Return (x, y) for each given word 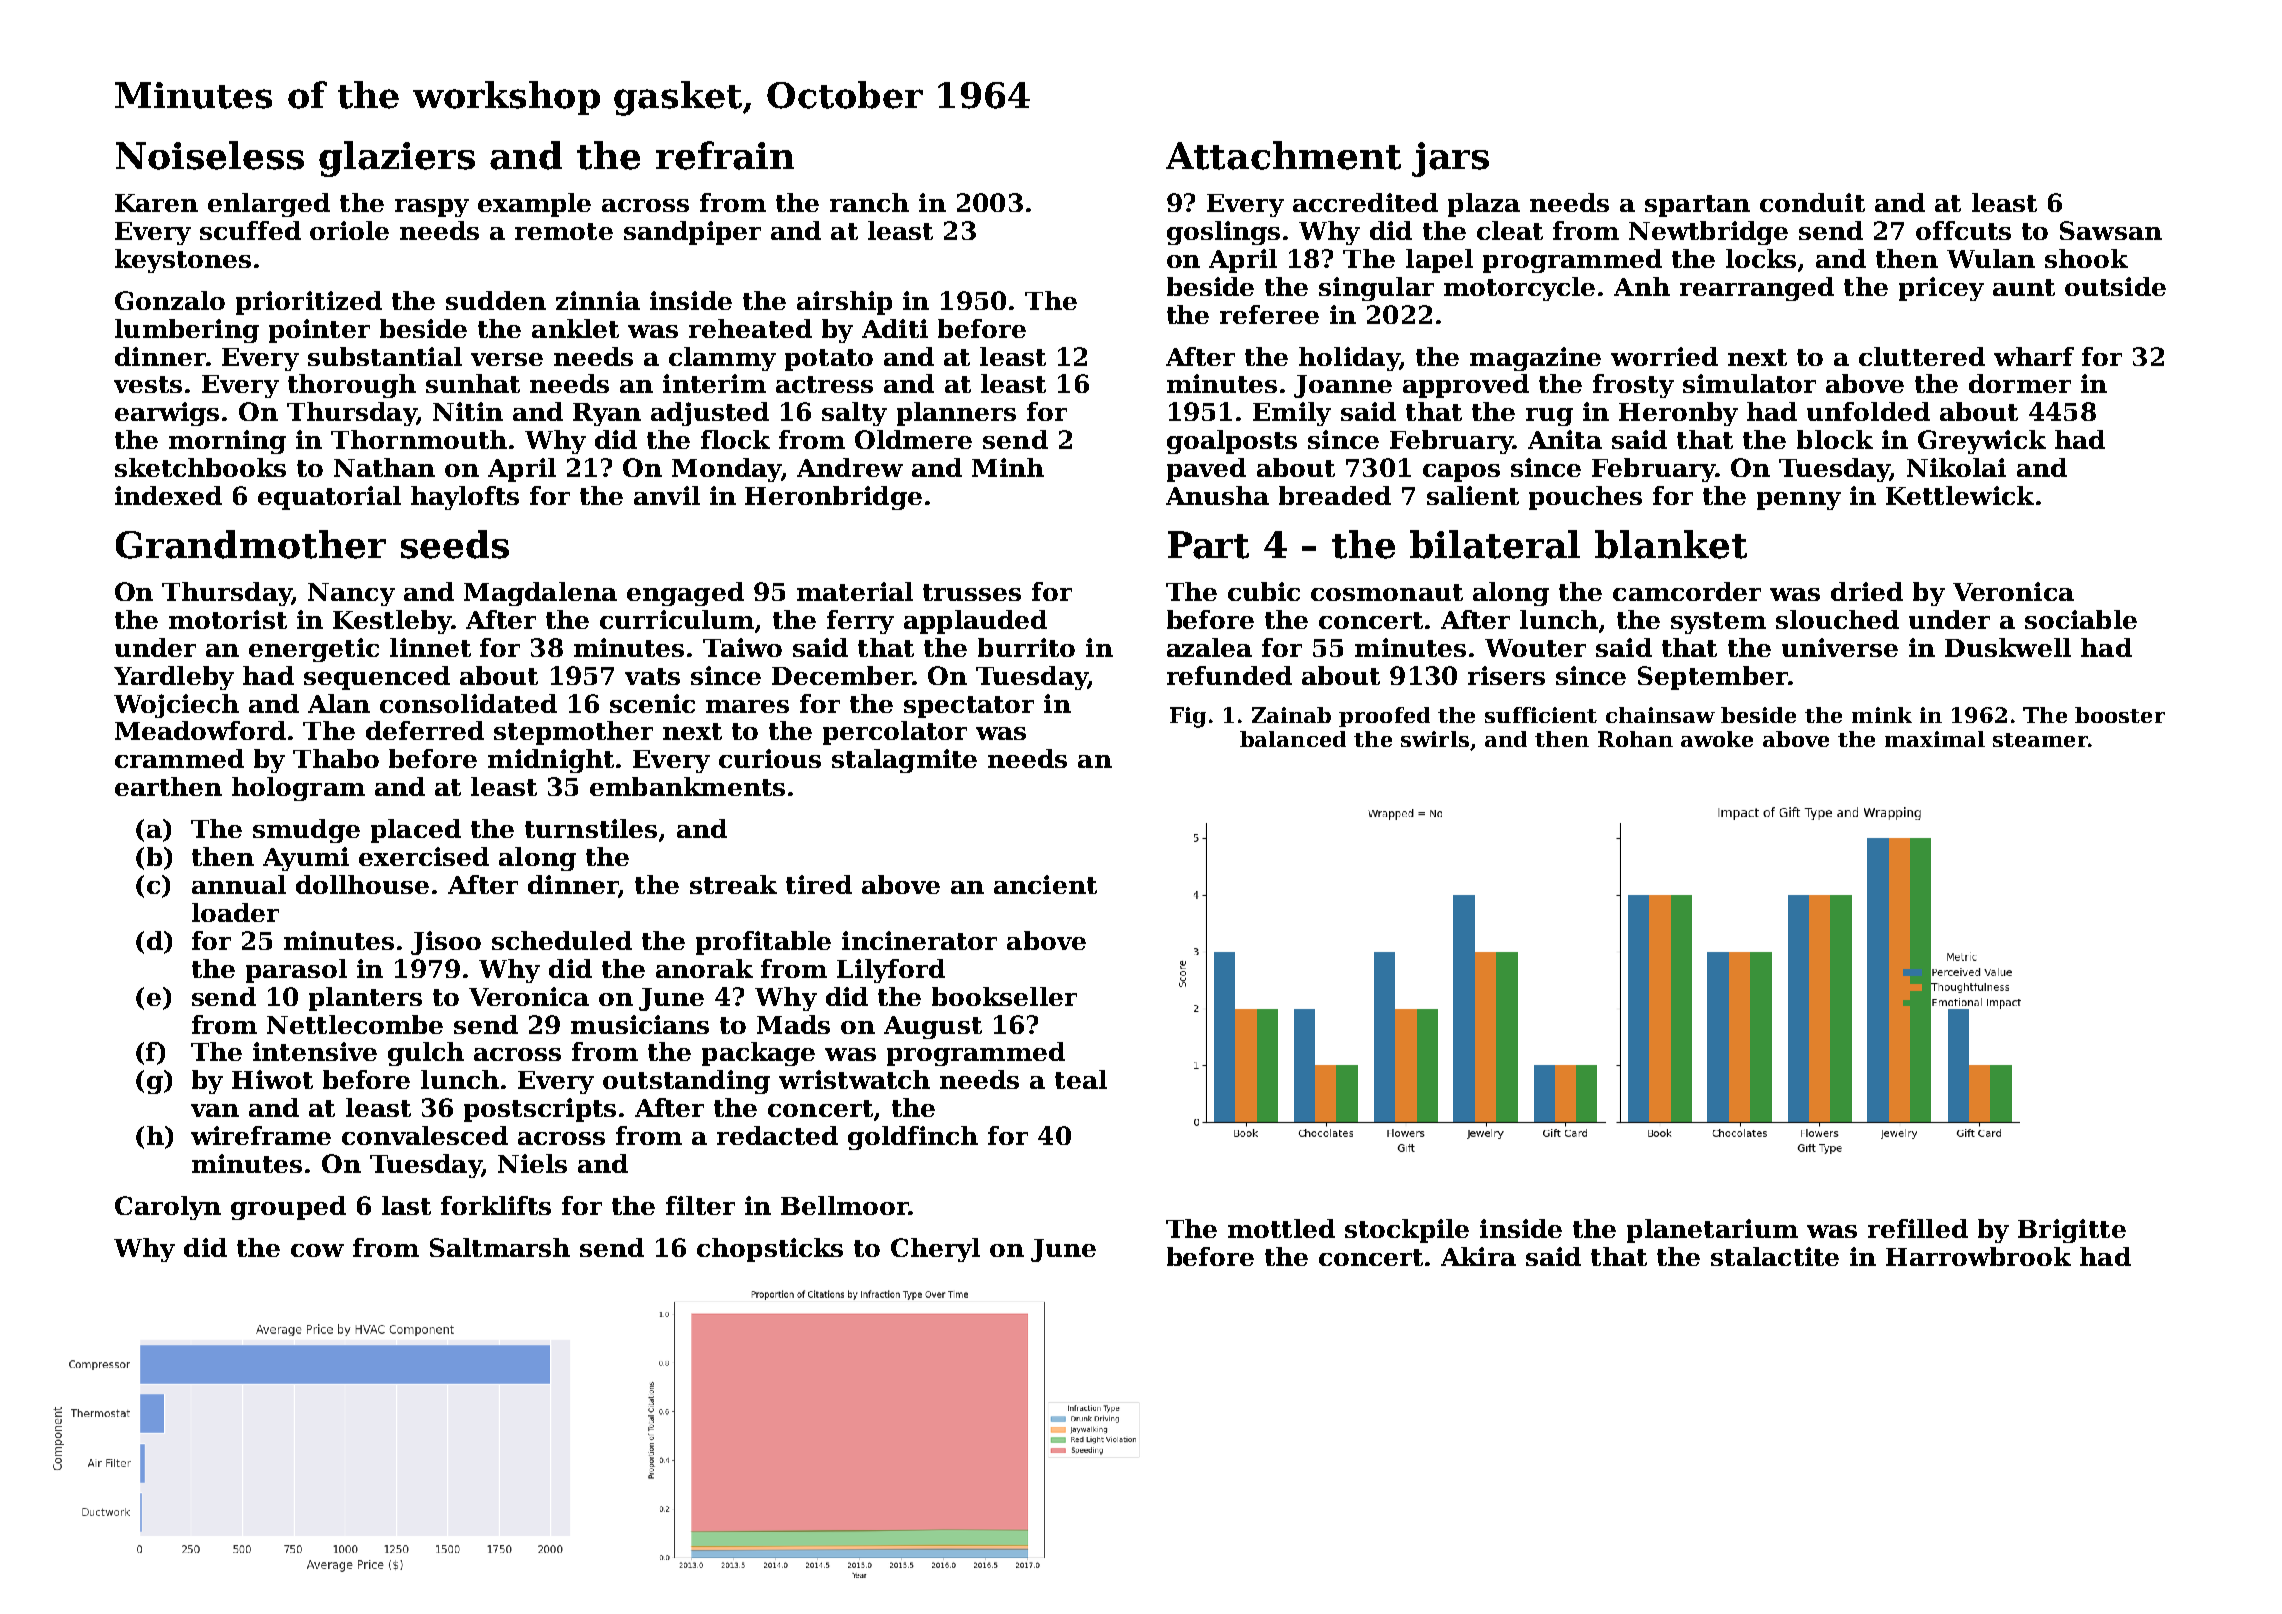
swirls (1435, 739)
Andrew (850, 467)
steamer (2040, 740)
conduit (1812, 202)
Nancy (351, 594)
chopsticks (770, 1250)
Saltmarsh (500, 1247)
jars (1450, 159)
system (1718, 623)
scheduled (562, 940)
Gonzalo (170, 300)
